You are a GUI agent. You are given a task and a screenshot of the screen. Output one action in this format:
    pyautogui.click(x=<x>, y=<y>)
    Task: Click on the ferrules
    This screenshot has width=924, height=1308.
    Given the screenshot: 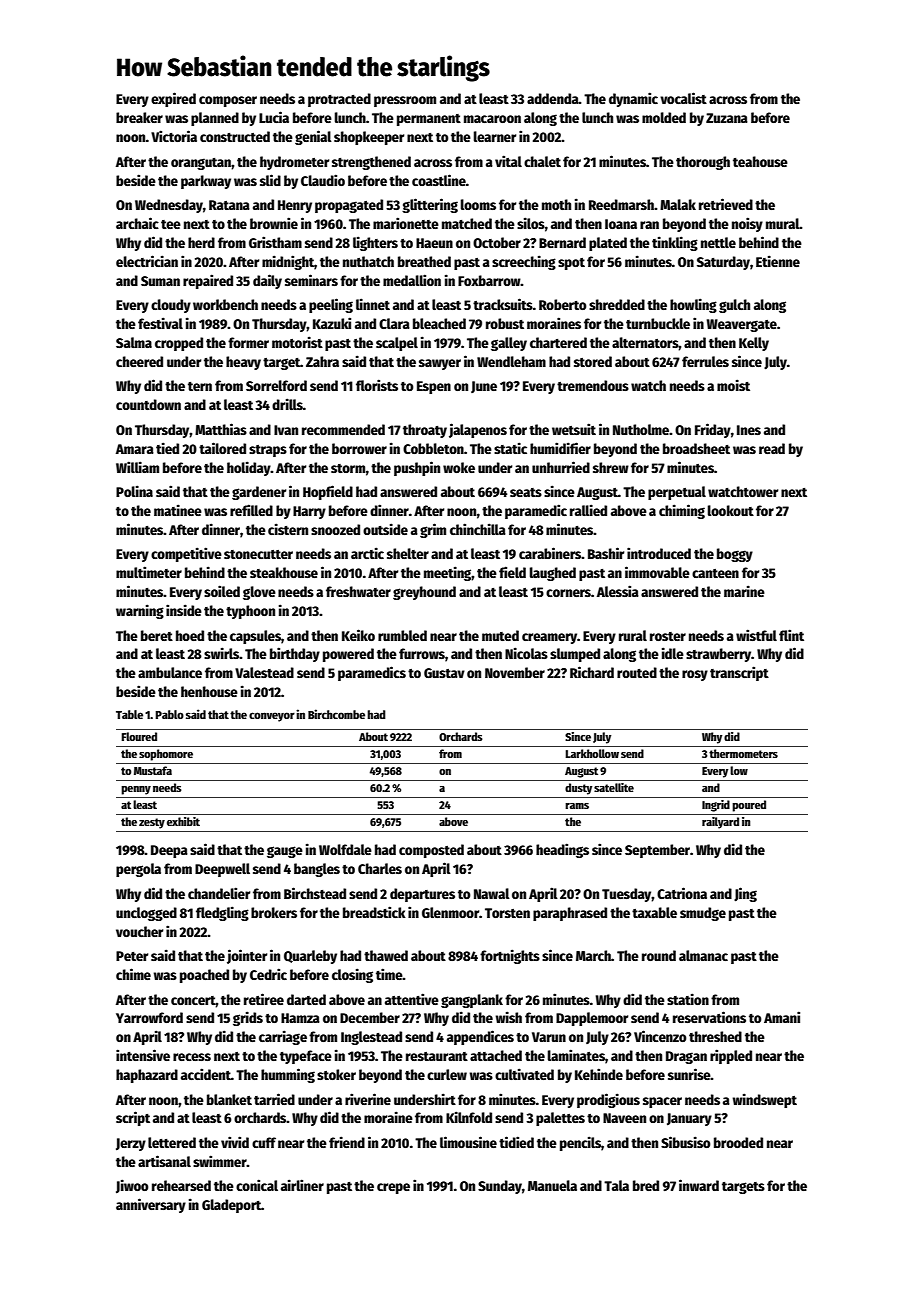 What is the action you would take?
    pyautogui.click(x=705, y=361)
